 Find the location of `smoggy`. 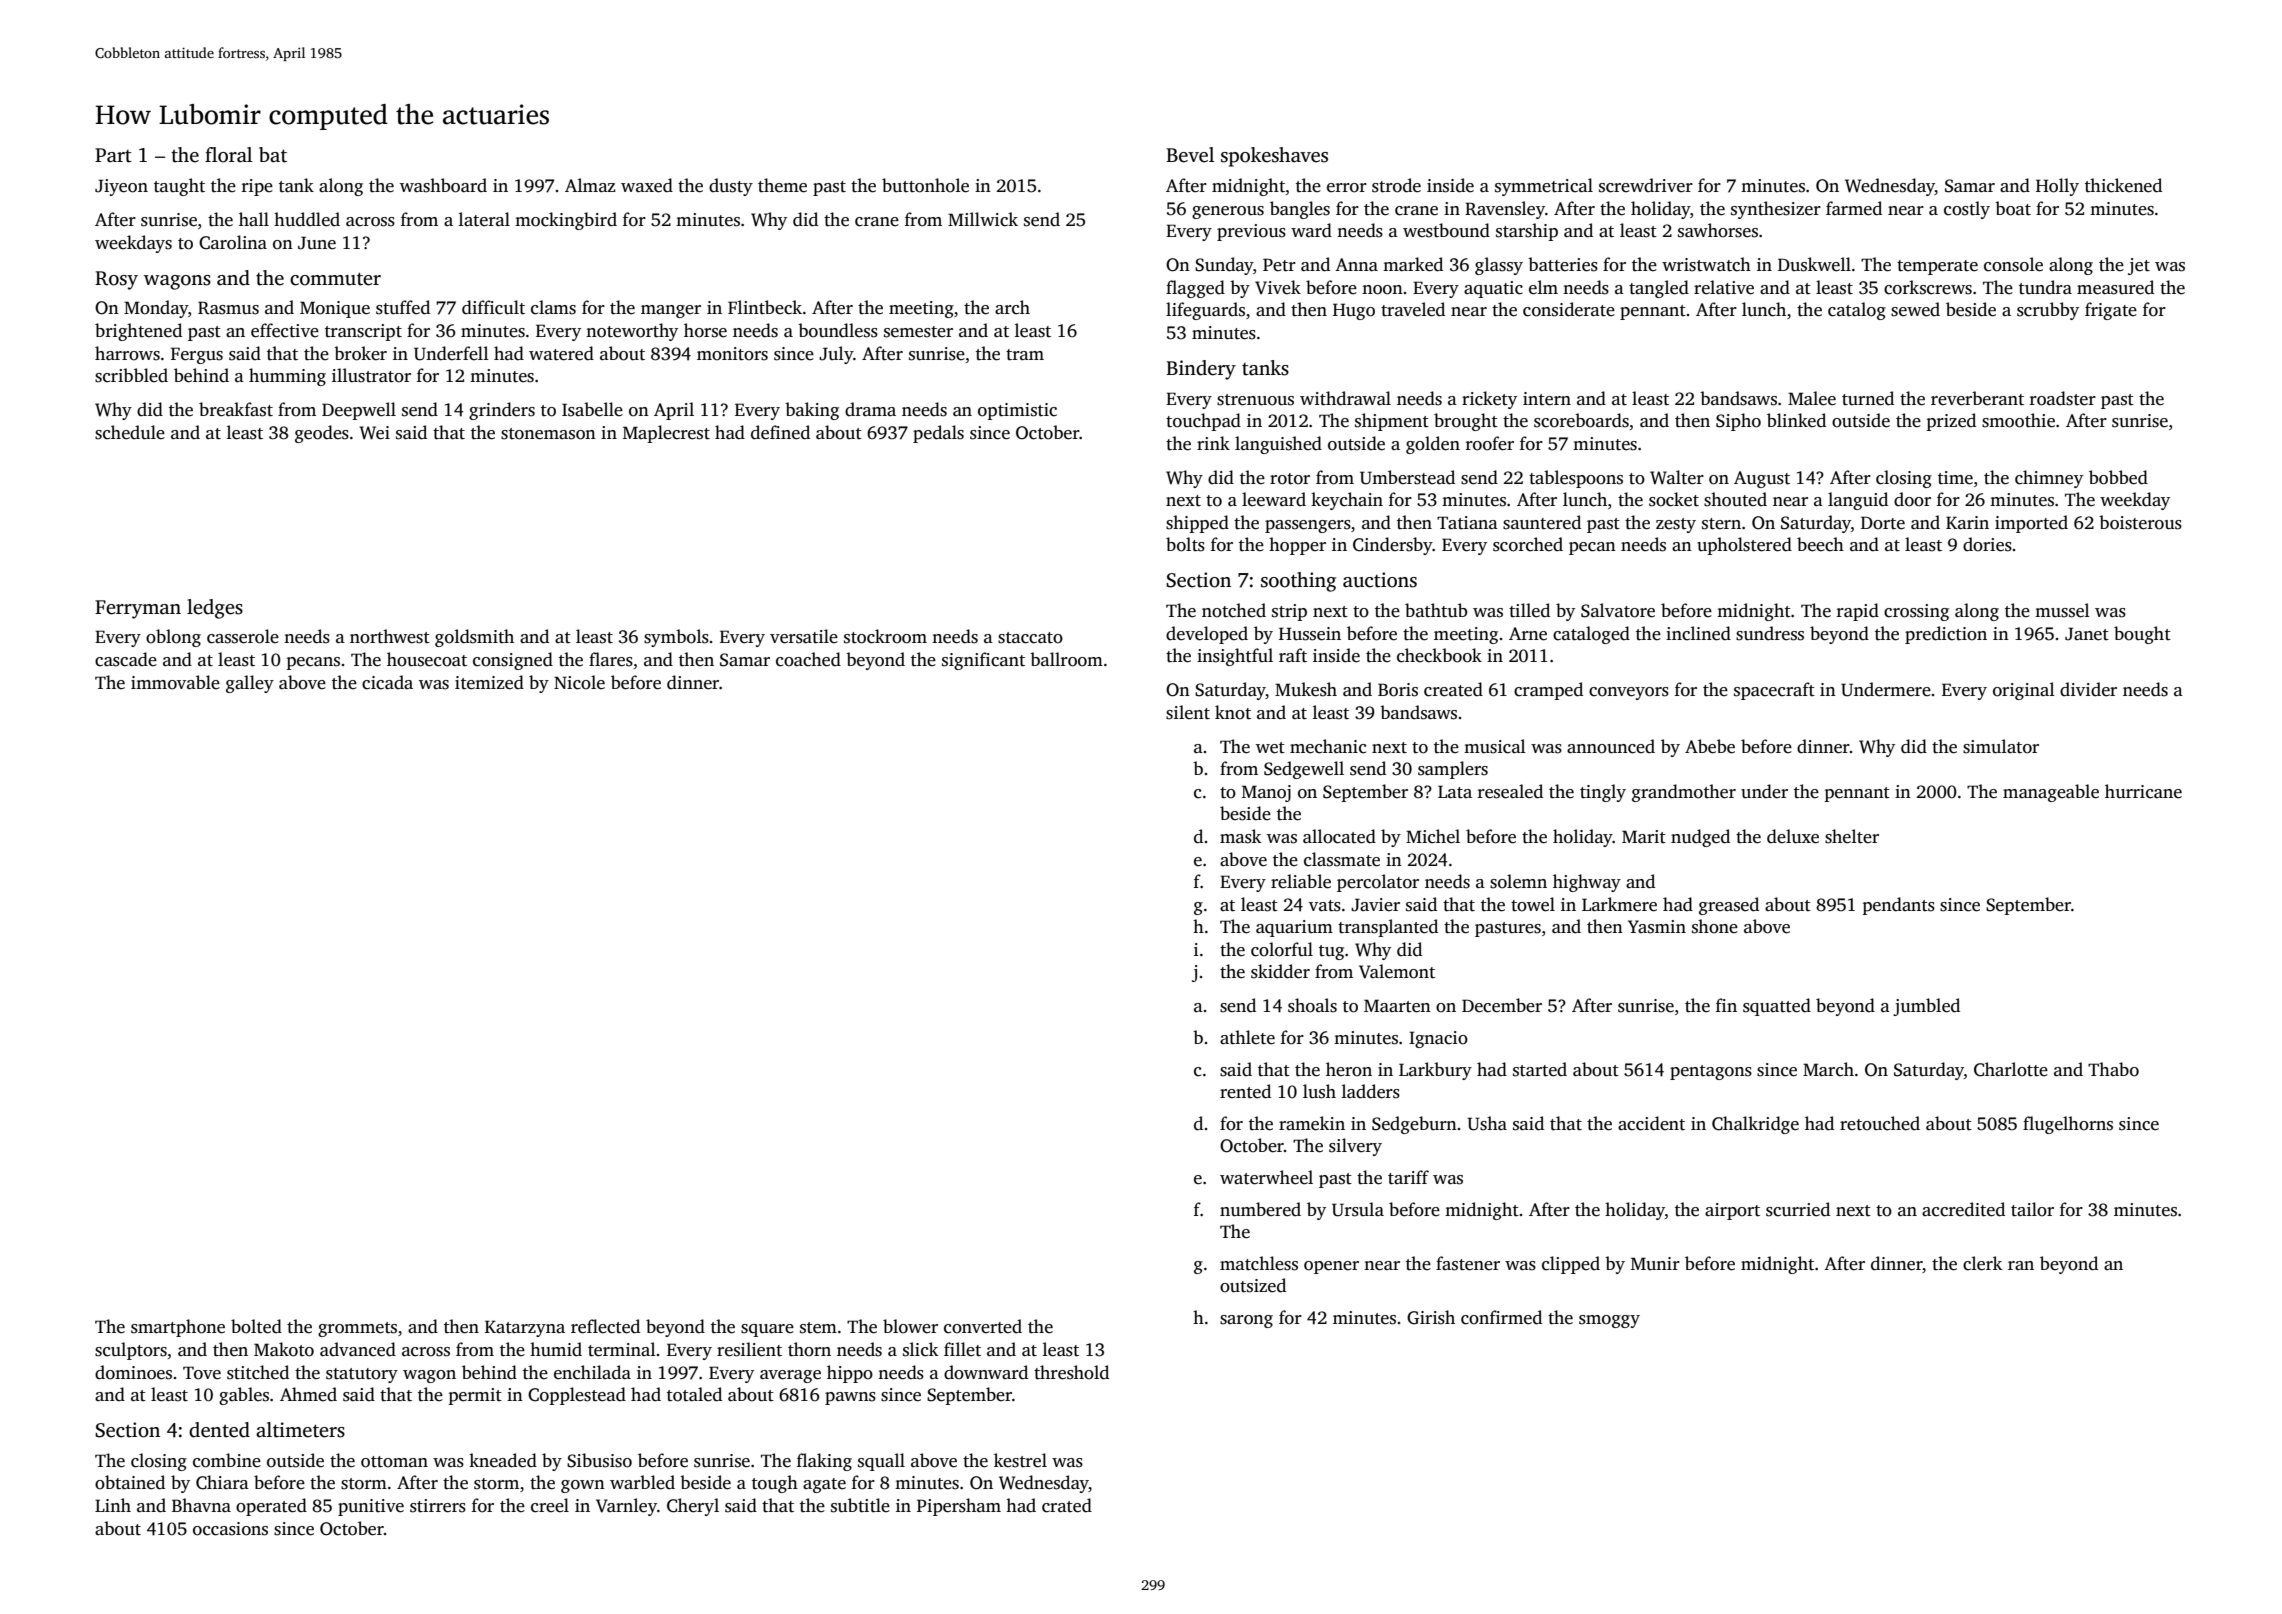

smoggy is located at coordinates (1609, 1321).
